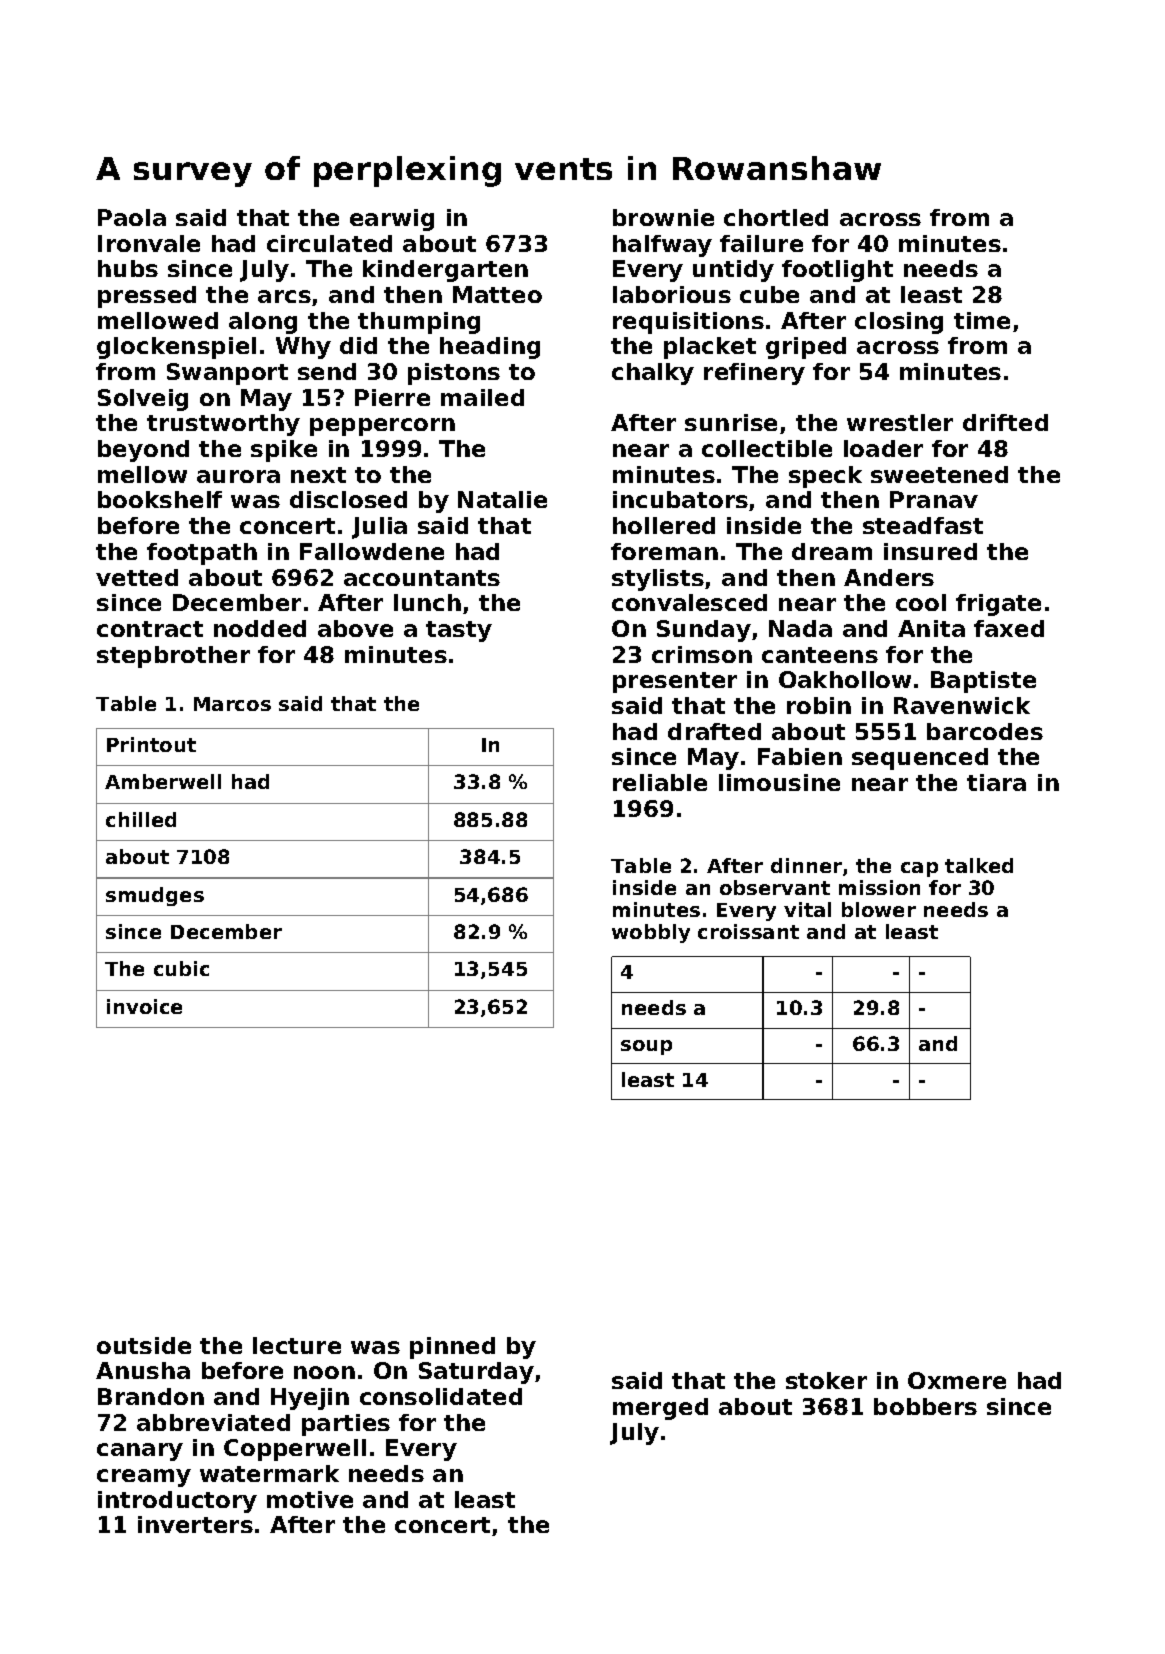 This screenshot has width=1165, height=1654. What do you see at coordinates (646, 1047) in the screenshot?
I see `soup` at bounding box center [646, 1047].
